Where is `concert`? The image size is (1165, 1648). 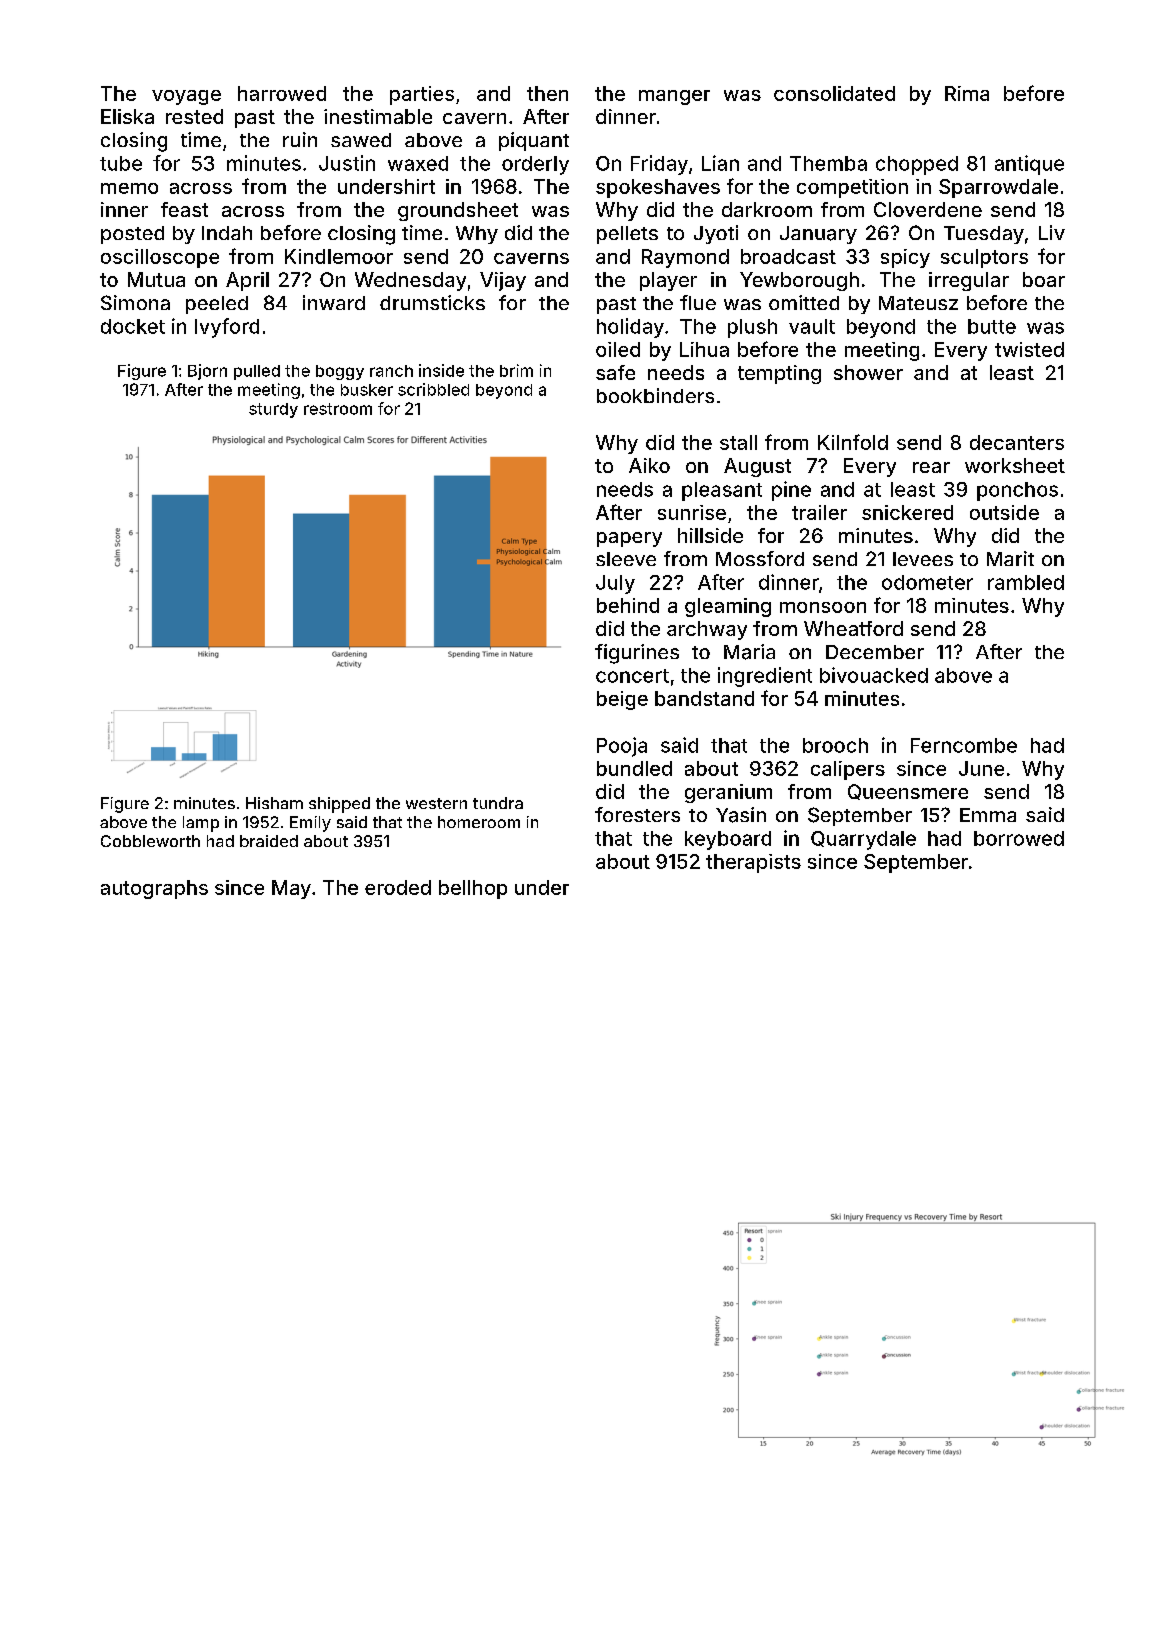
concert is located at coordinates (632, 676).
